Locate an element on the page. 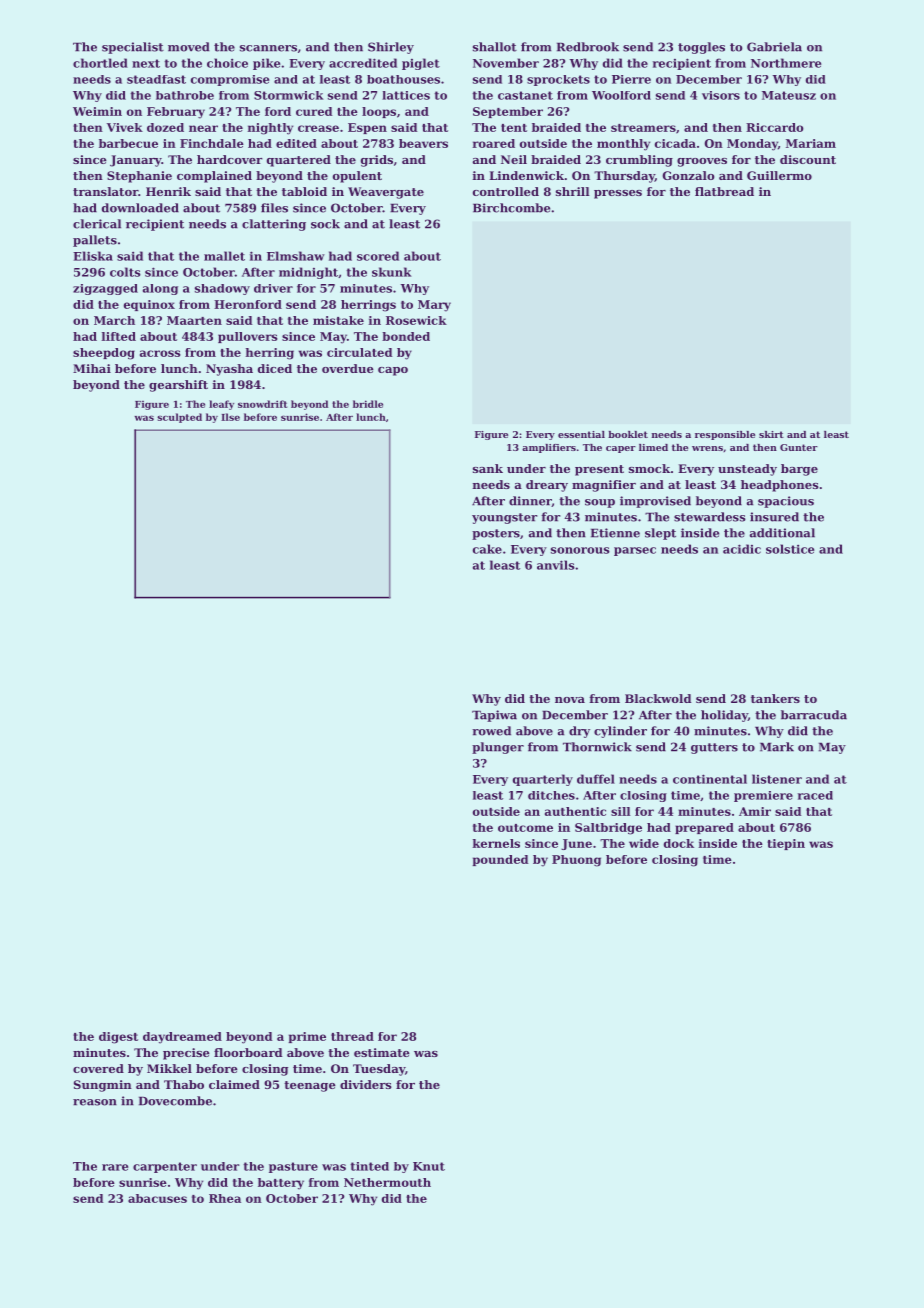 The image size is (924, 1308). Knut is located at coordinates (429, 1166).
